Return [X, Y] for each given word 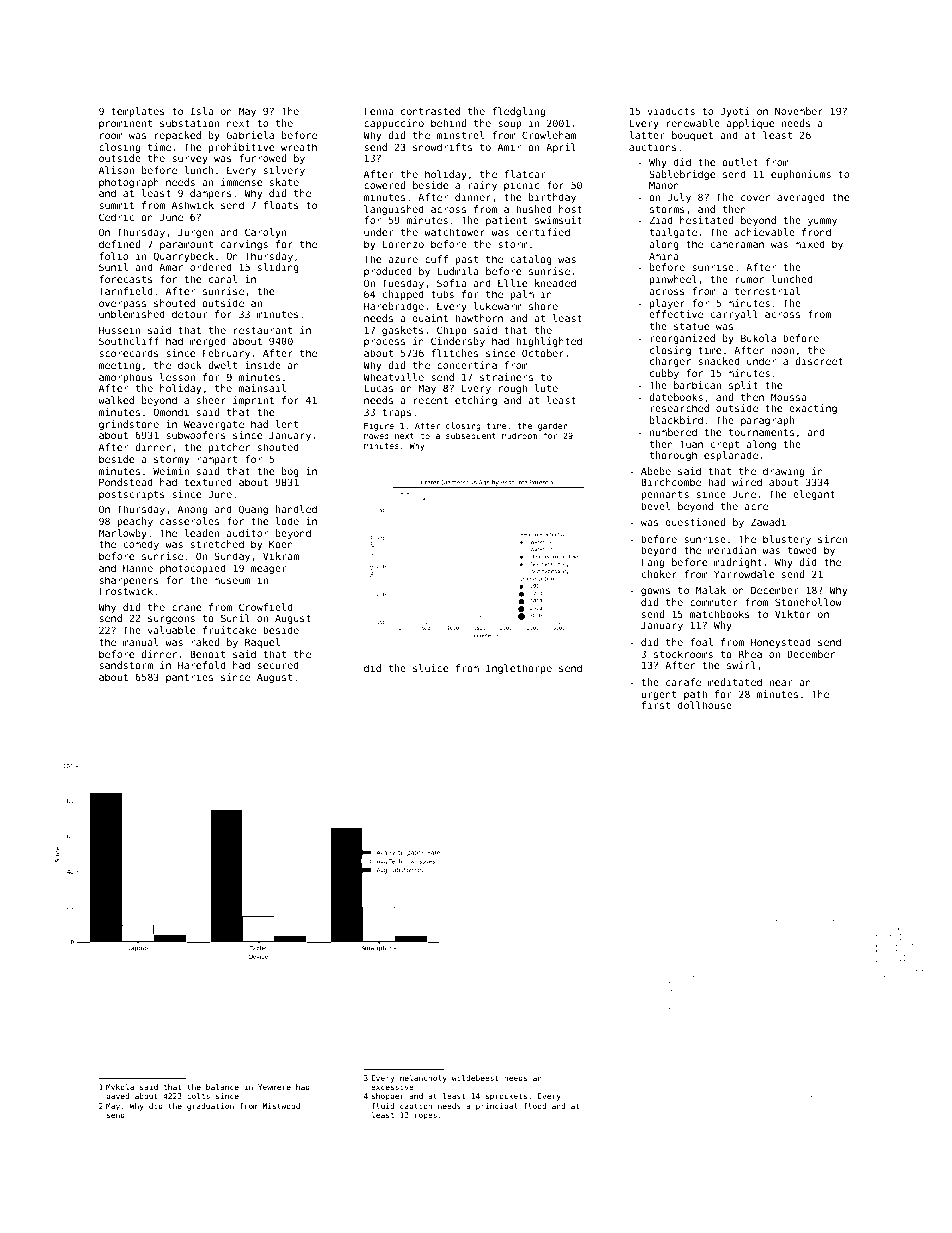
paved [117, 1097]
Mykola [120, 1088]
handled [296, 509]
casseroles [189, 521]
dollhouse [705, 705]
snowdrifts [442, 147]
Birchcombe [671, 482]
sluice [430, 668]
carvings [244, 245]
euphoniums [801, 175]
